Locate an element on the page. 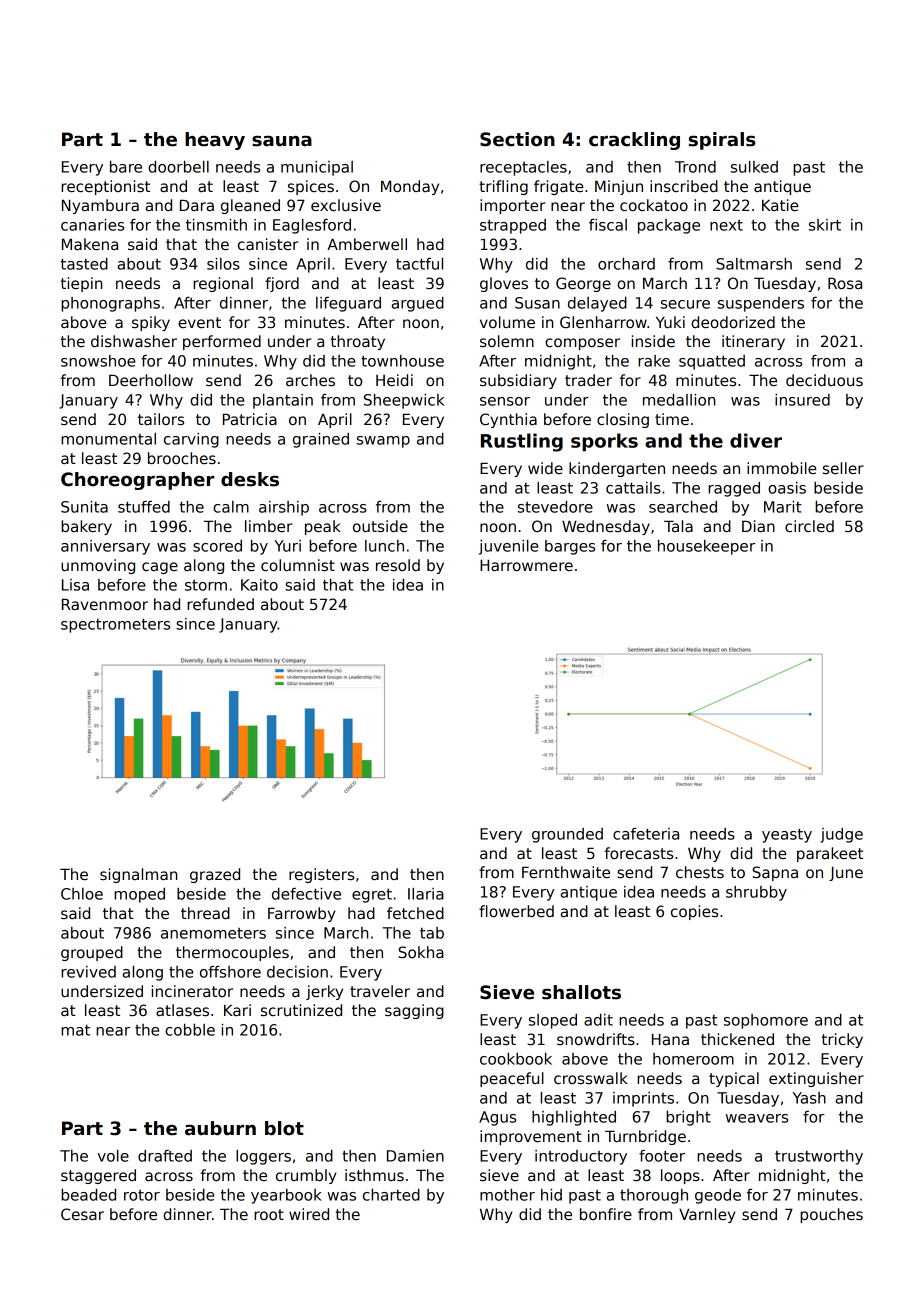  Sheepwick is located at coordinates (404, 401).
